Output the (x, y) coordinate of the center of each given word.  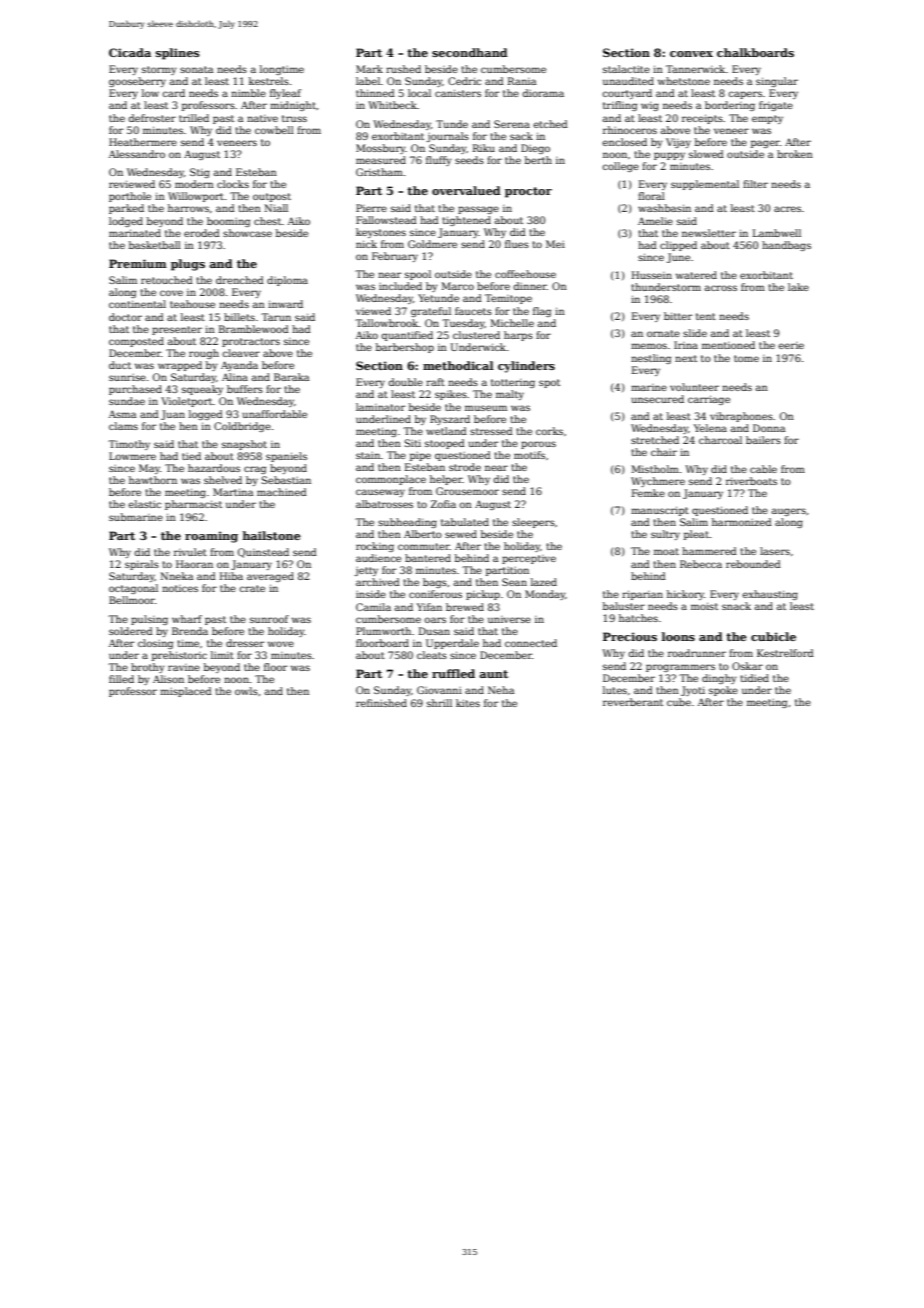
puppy (669, 156)
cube (679, 702)
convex (691, 54)
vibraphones (741, 417)
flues (517, 244)
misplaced (186, 692)
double (405, 382)
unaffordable (274, 414)
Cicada (130, 52)
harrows (188, 208)
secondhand (470, 52)
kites (468, 703)
